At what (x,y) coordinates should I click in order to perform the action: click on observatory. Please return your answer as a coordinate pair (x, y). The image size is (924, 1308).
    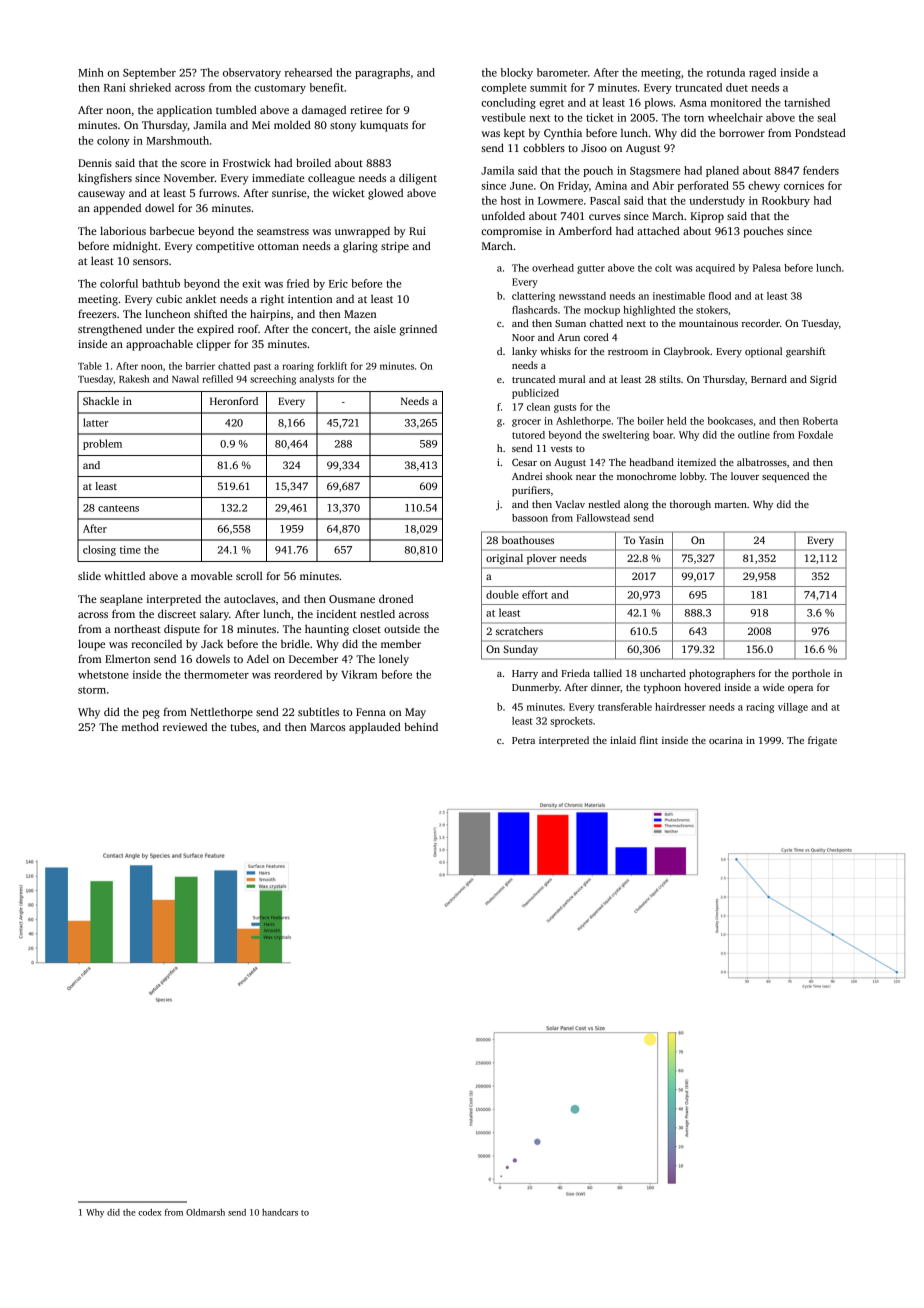
    Looking at the image, I should click on (252, 73).
